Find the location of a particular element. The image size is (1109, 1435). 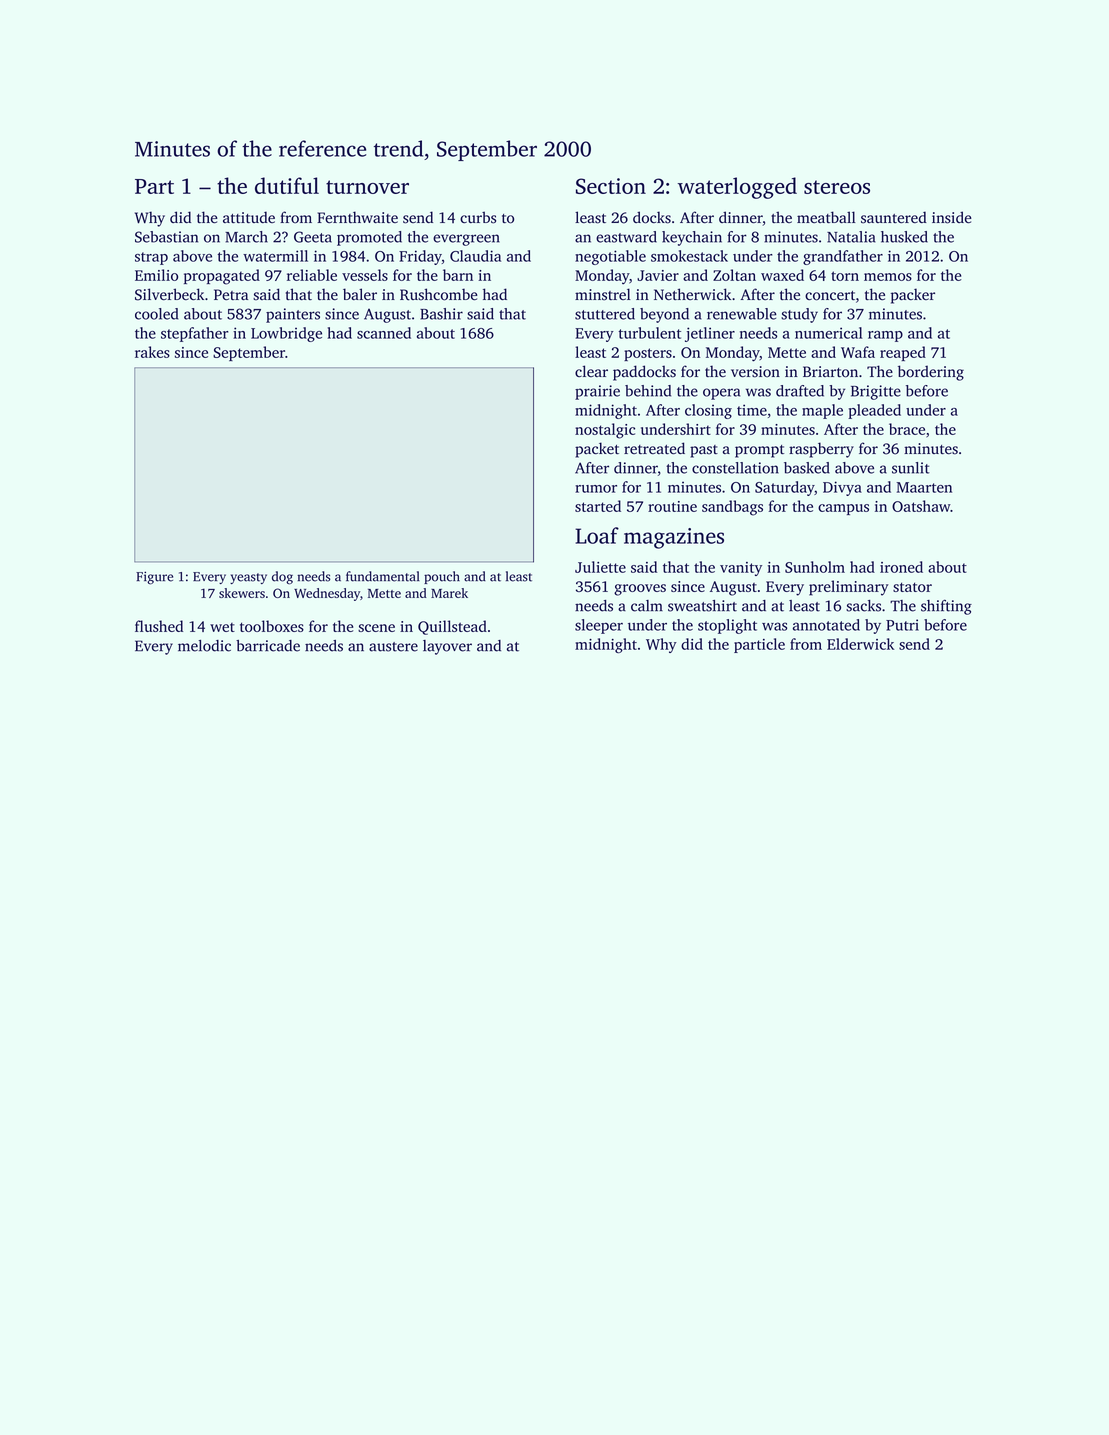

stuttered is located at coordinates (605, 314).
